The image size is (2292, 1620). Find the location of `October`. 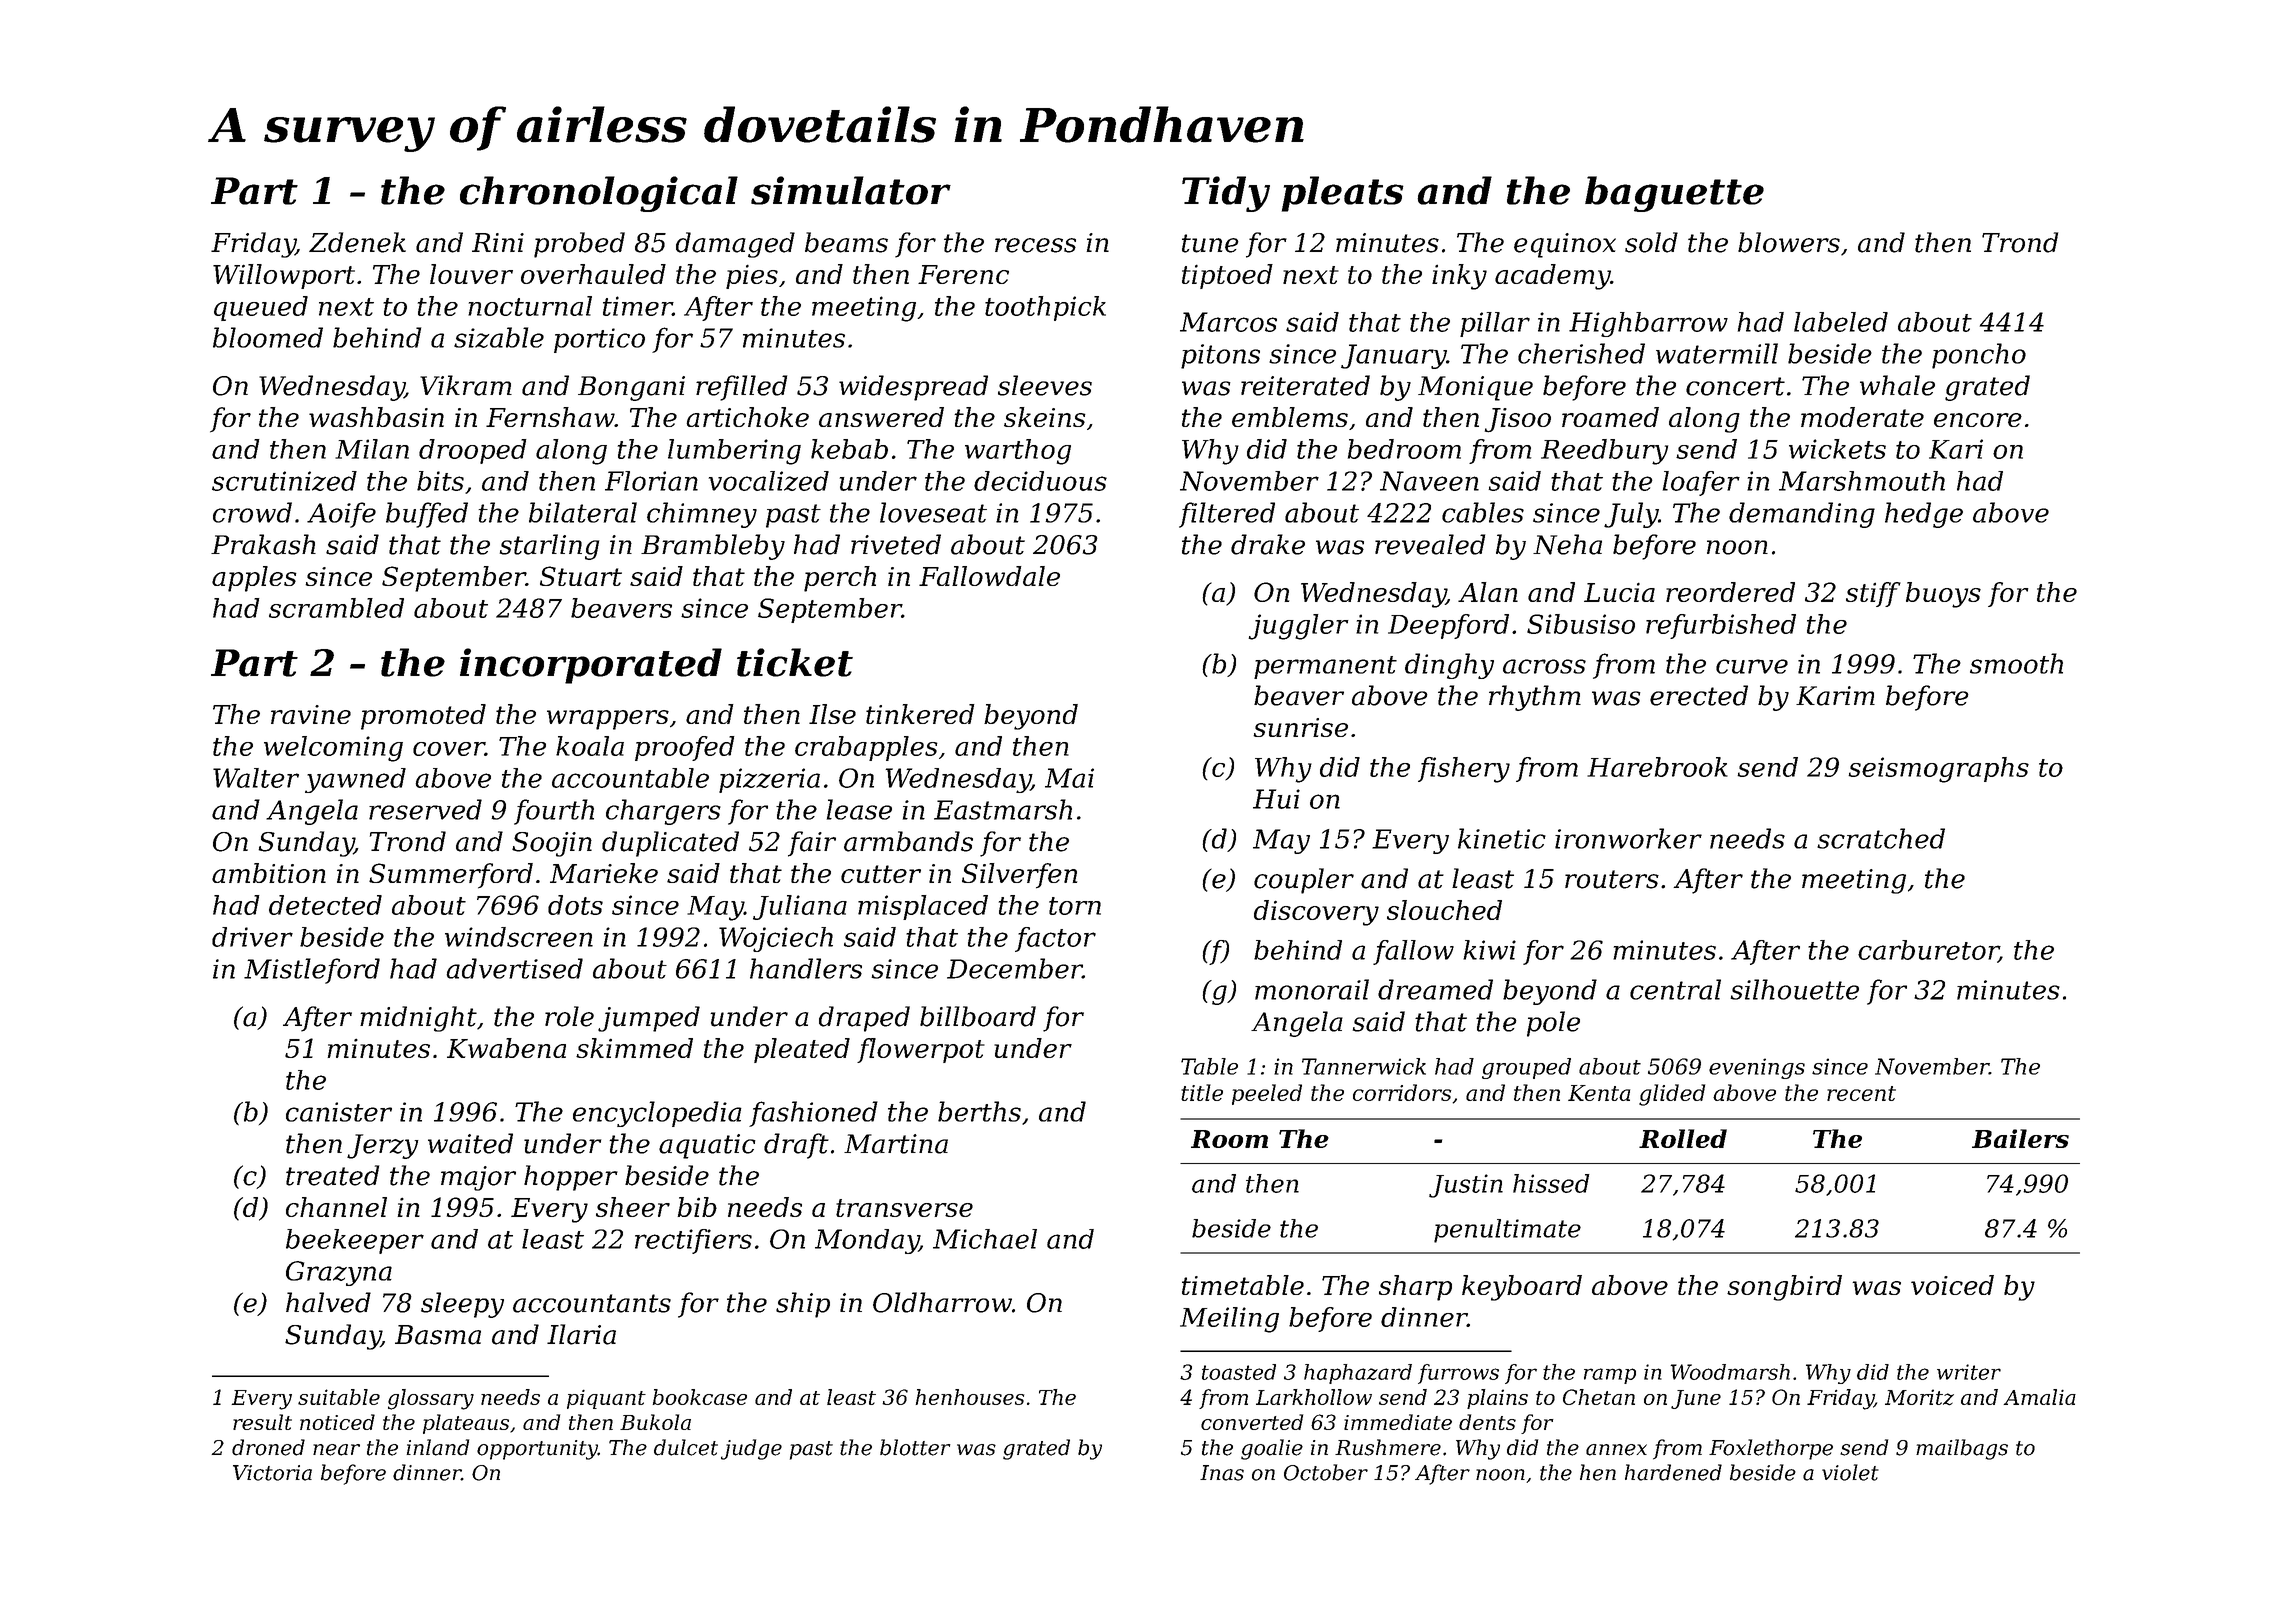

October is located at coordinates (1326, 1472).
